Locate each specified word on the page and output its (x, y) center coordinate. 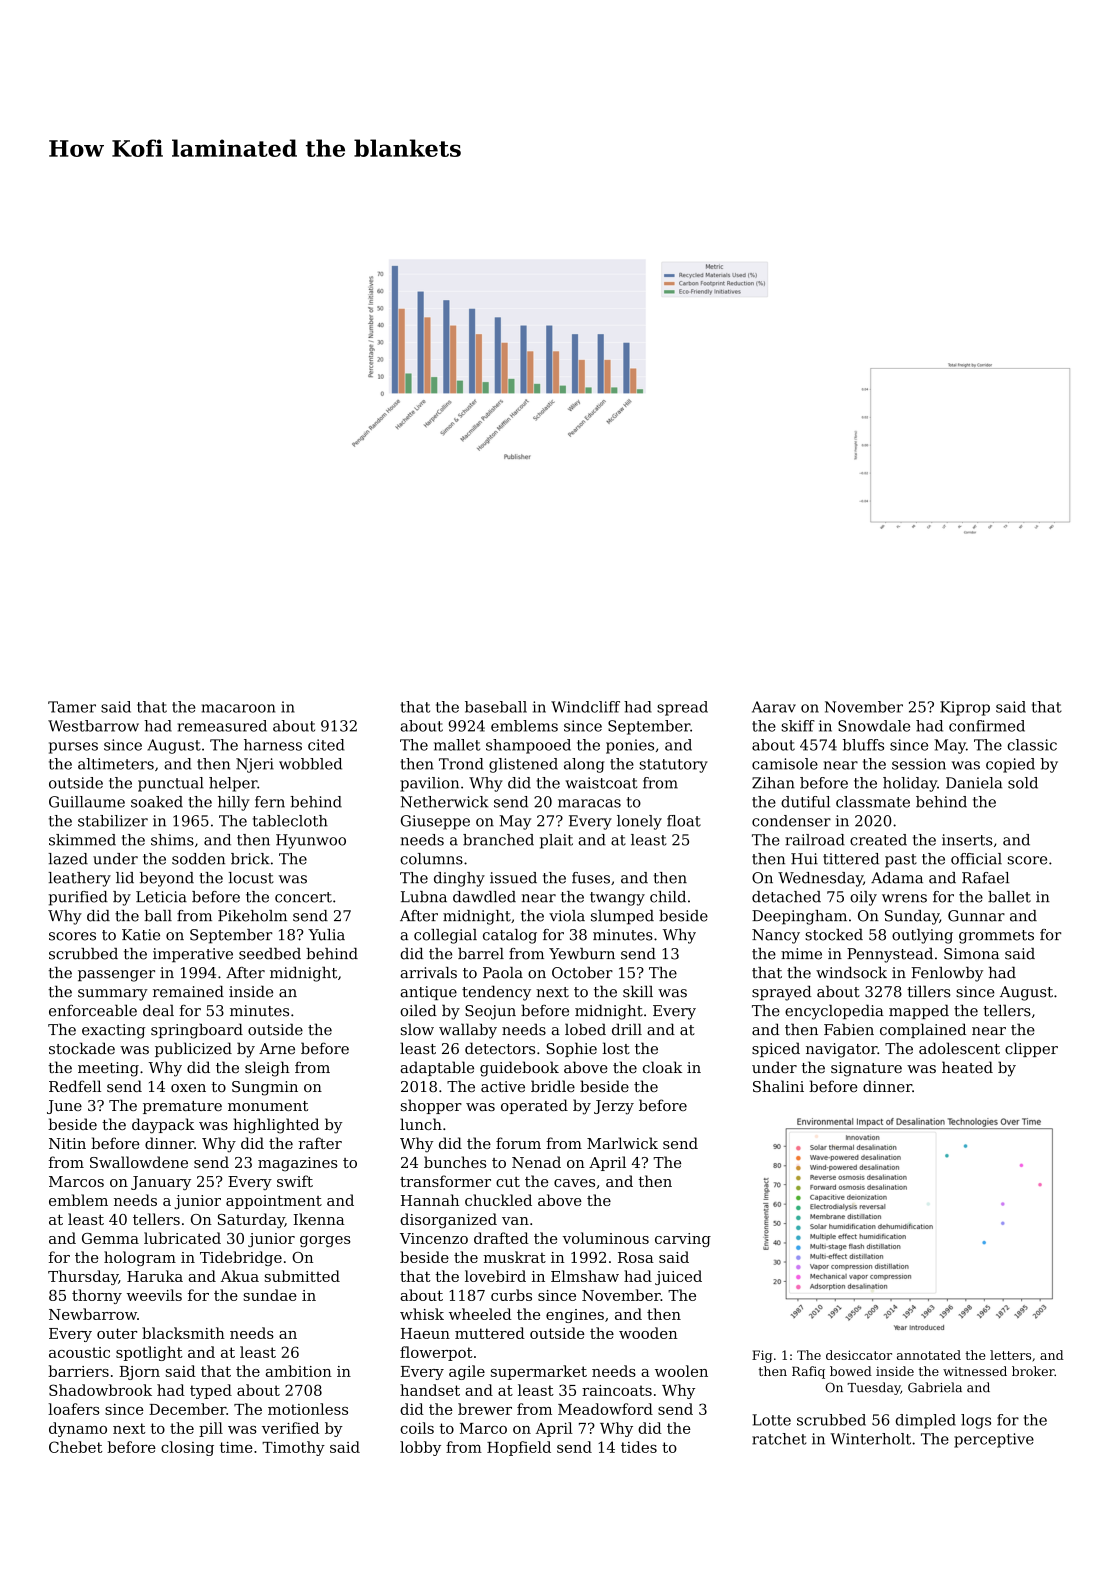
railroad (815, 840)
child (668, 897)
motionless (308, 1409)
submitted (302, 1276)
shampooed (528, 746)
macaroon (238, 708)
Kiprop (965, 708)
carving (683, 1240)
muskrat (514, 1257)
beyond (167, 879)
